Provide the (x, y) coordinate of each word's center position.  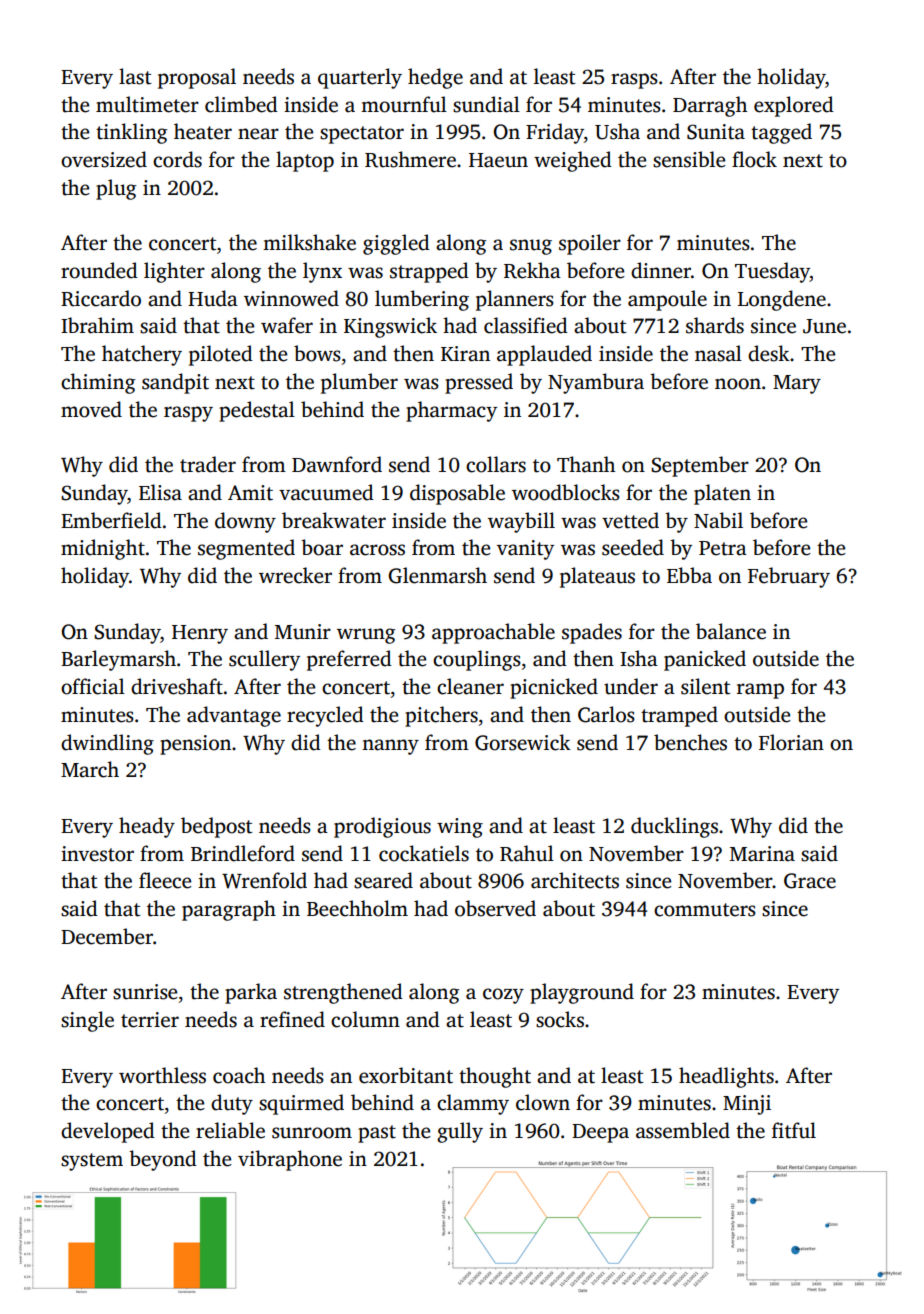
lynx (322, 272)
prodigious (382, 827)
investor (97, 854)
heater (203, 131)
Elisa (160, 492)
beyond (163, 1160)
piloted (221, 355)
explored (794, 106)
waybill (521, 522)
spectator (362, 135)
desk (769, 353)
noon (738, 384)
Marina (762, 854)
